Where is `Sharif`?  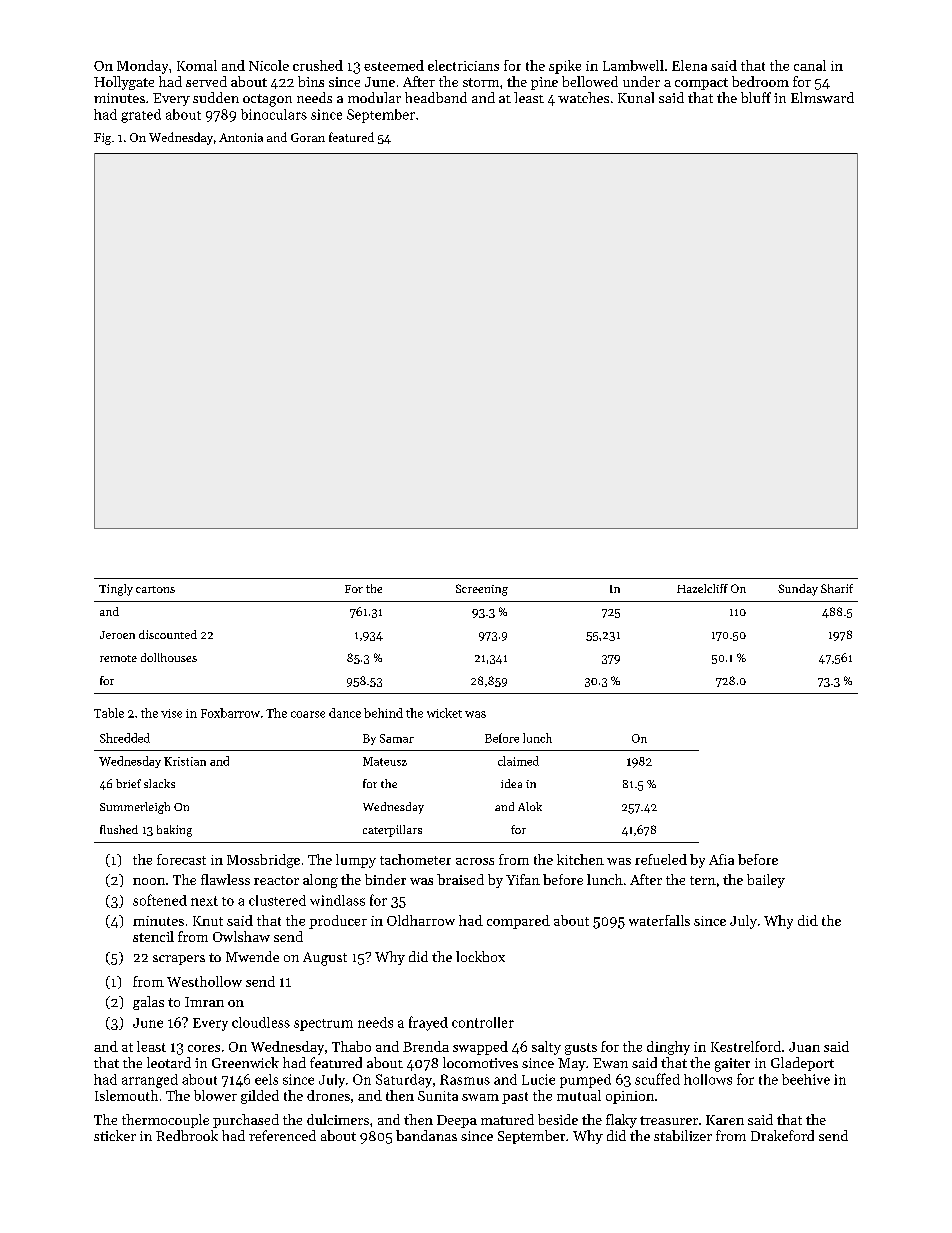 Sharif is located at coordinates (837, 588).
